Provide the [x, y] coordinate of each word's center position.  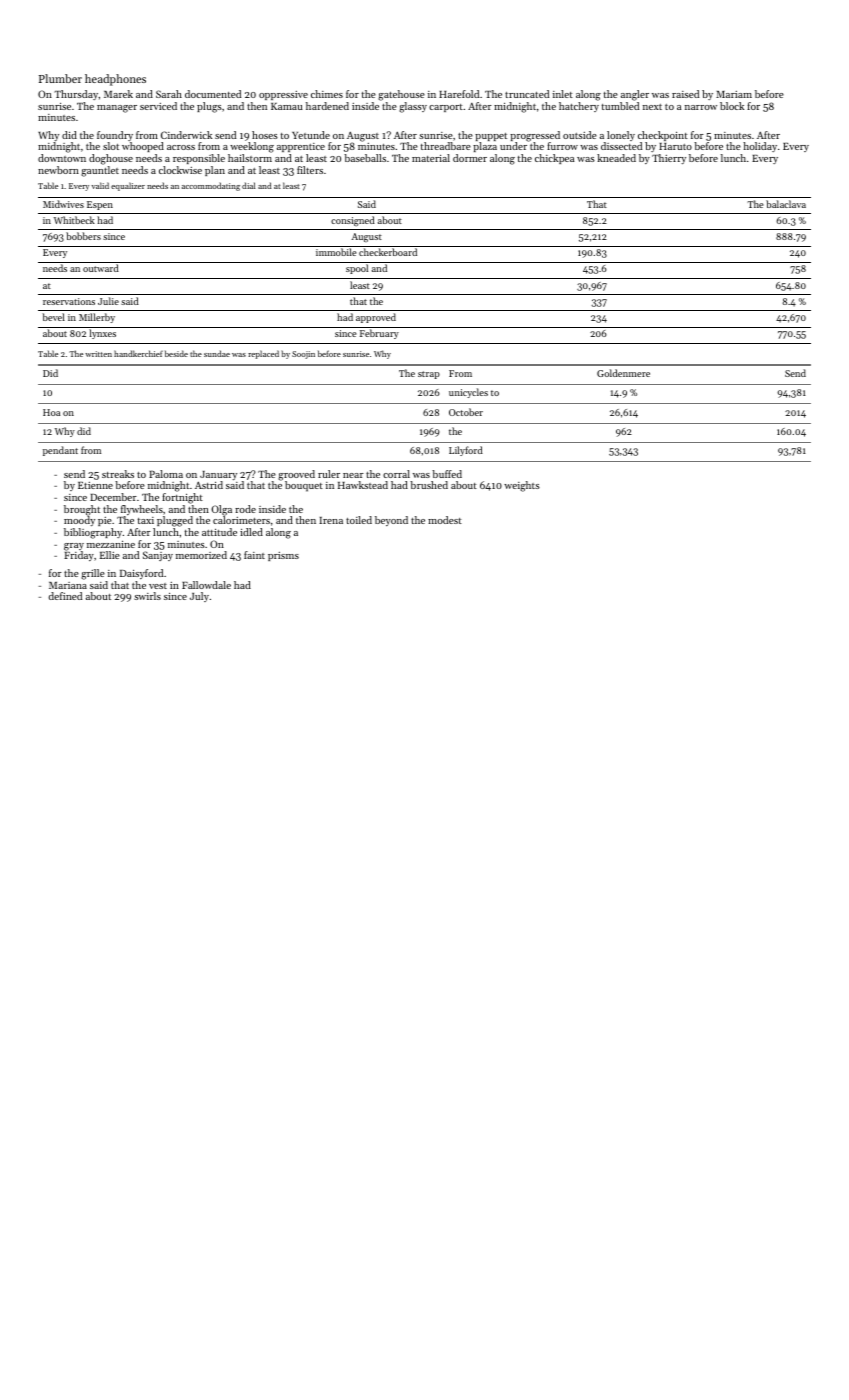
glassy [413, 107]
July [199, 597]
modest [445, 520]
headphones [115, 80]
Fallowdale [206, 585]
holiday [760, 147]
